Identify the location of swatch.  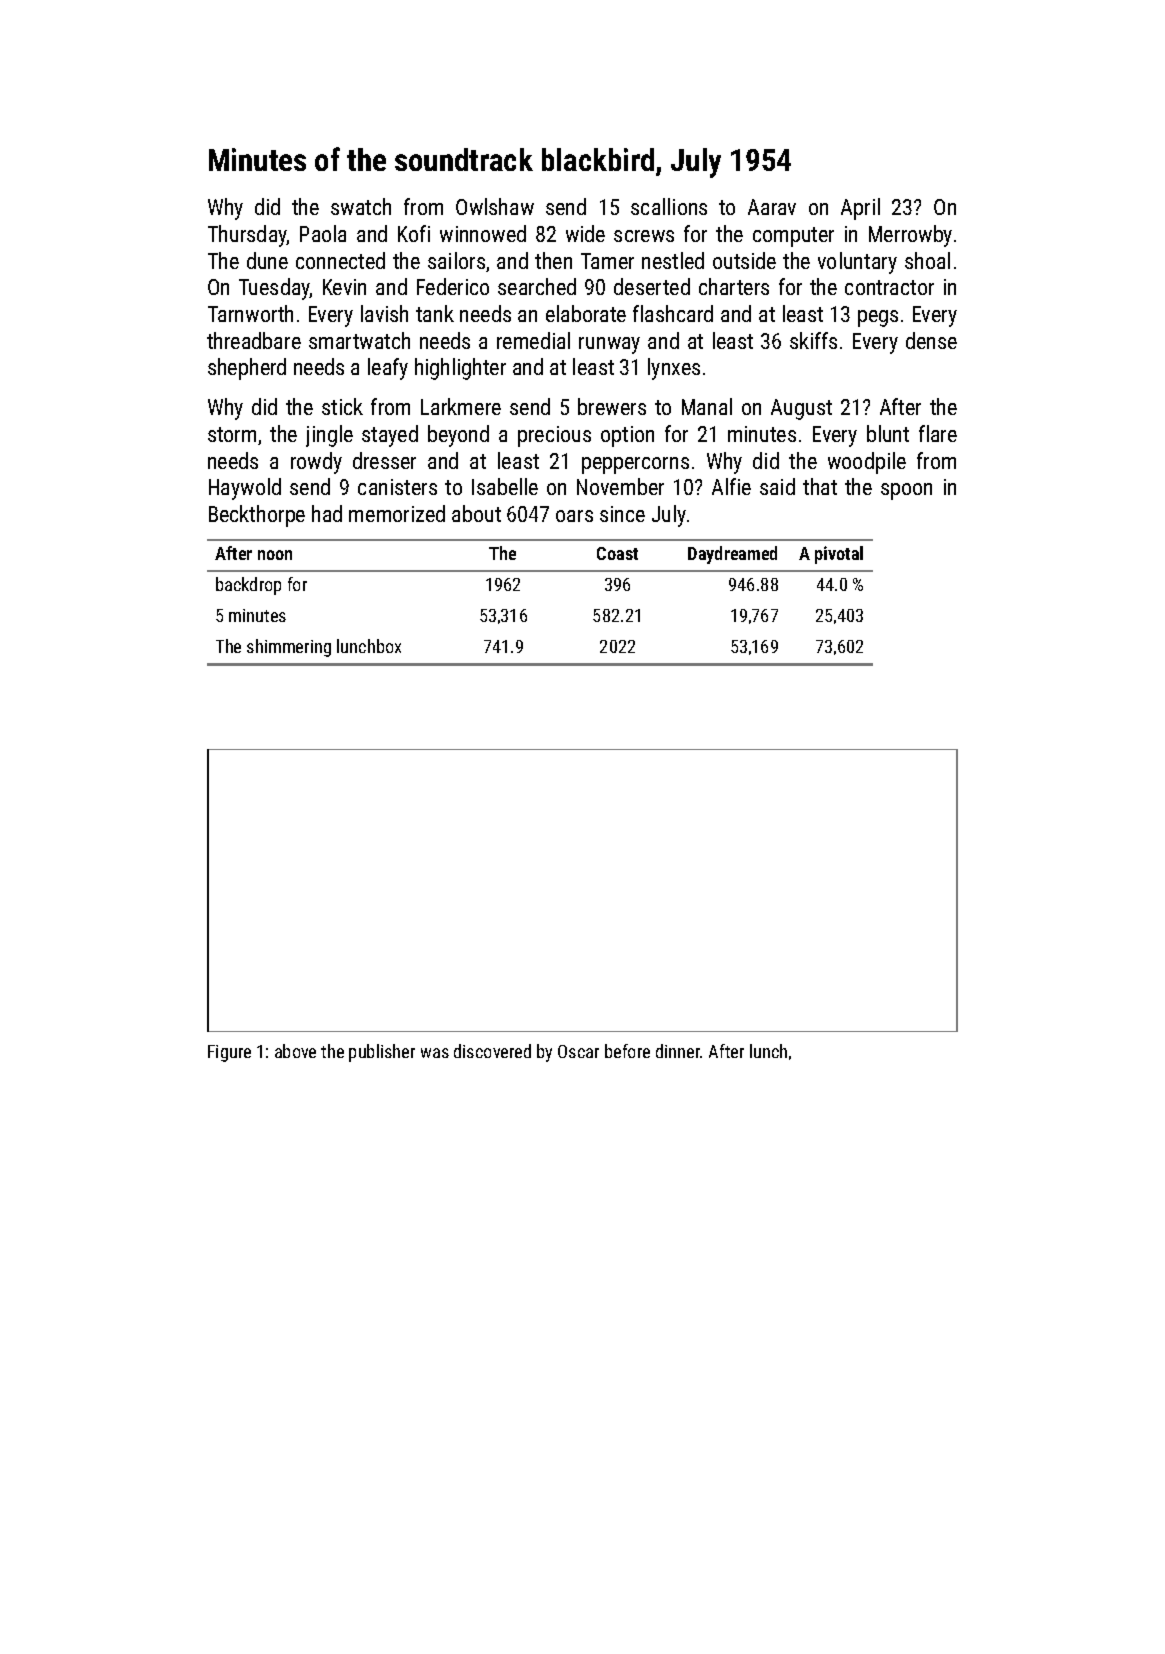
(361, 206).
